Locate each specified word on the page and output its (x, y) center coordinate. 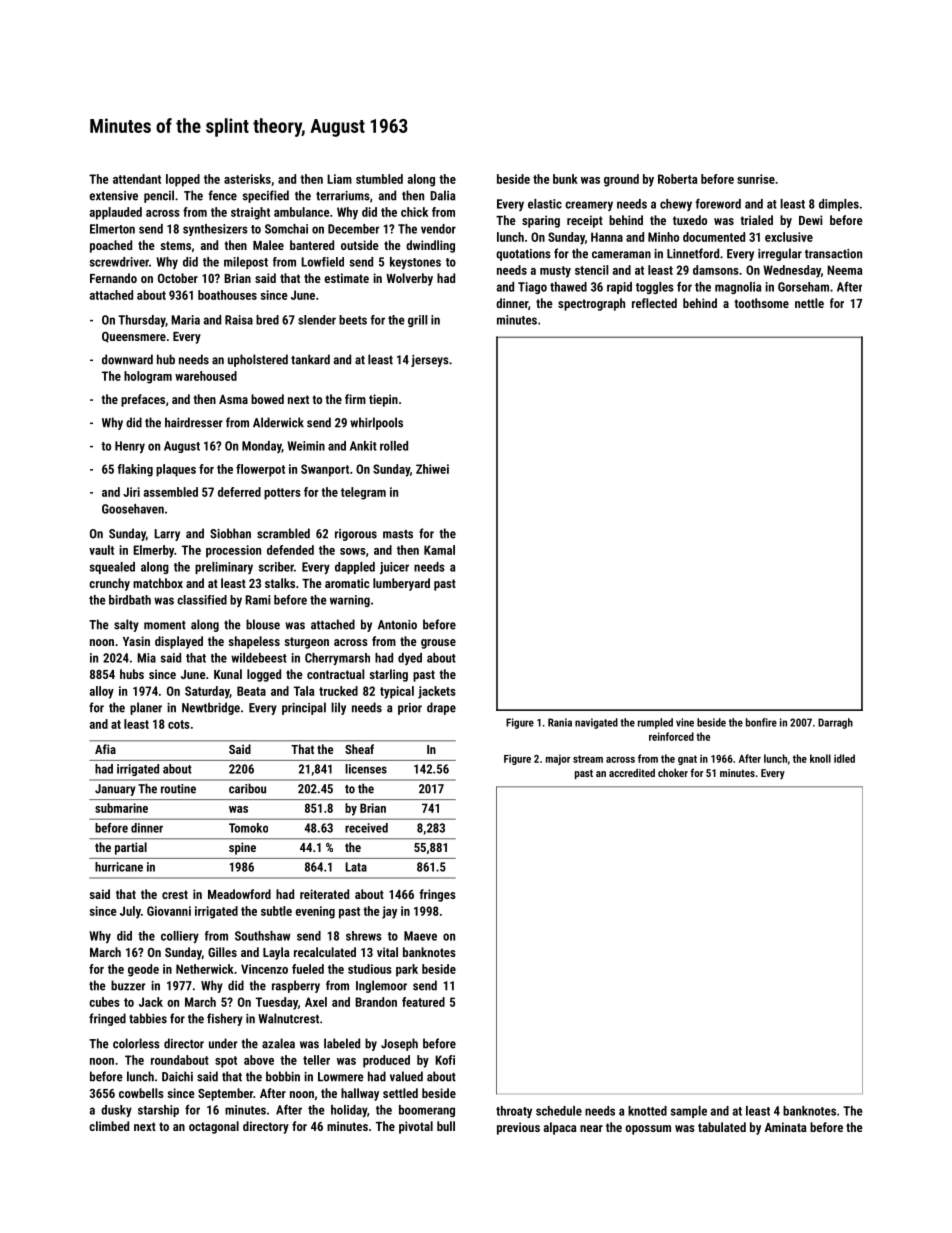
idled (844, 758)
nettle (809, 303)
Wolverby (409, 279)
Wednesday (792, 271)
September (225, 1094)
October (178, 278)
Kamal (439, 550)
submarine (121, 808)
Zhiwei (432, 469)
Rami (258, 600)
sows (353, 551)
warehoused (206, 376)
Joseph (399, 1044)
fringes (438, 895)
